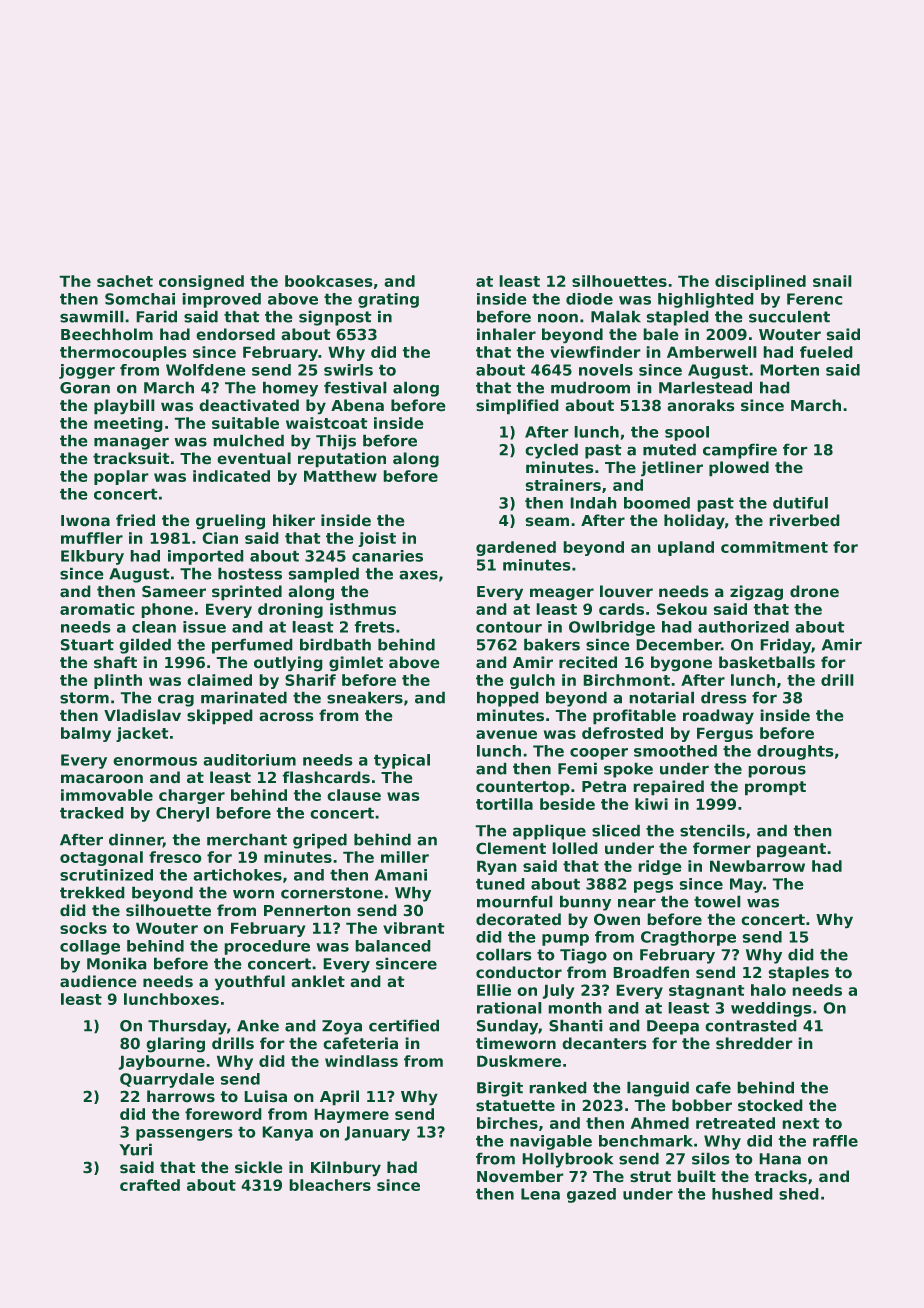 This document has width=924, height=1308. Describe the element at coordinates (725, 735) in the document. I see `Fergus` at that location.
